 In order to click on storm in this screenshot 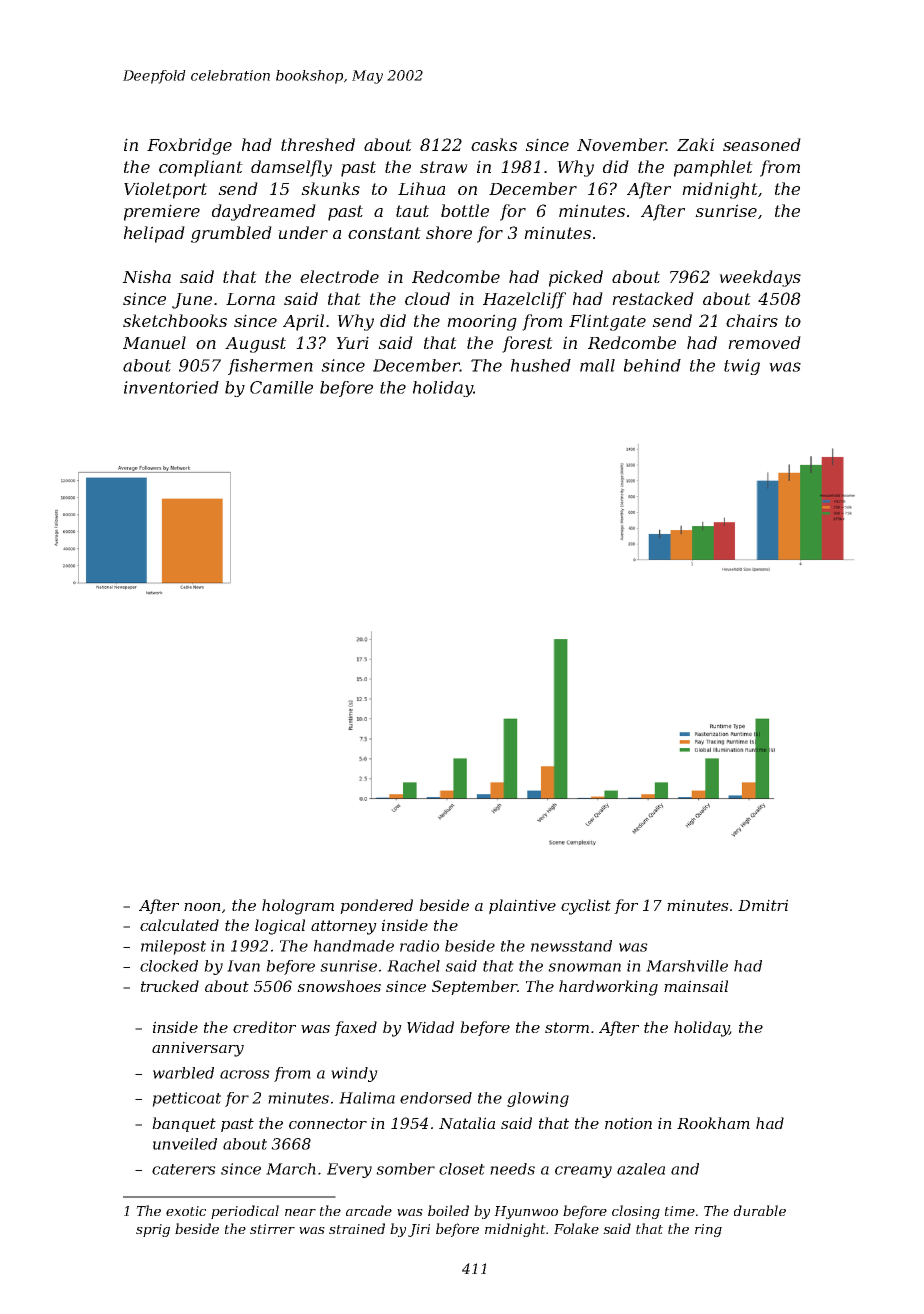, I will do `click(567, 1027)`.
